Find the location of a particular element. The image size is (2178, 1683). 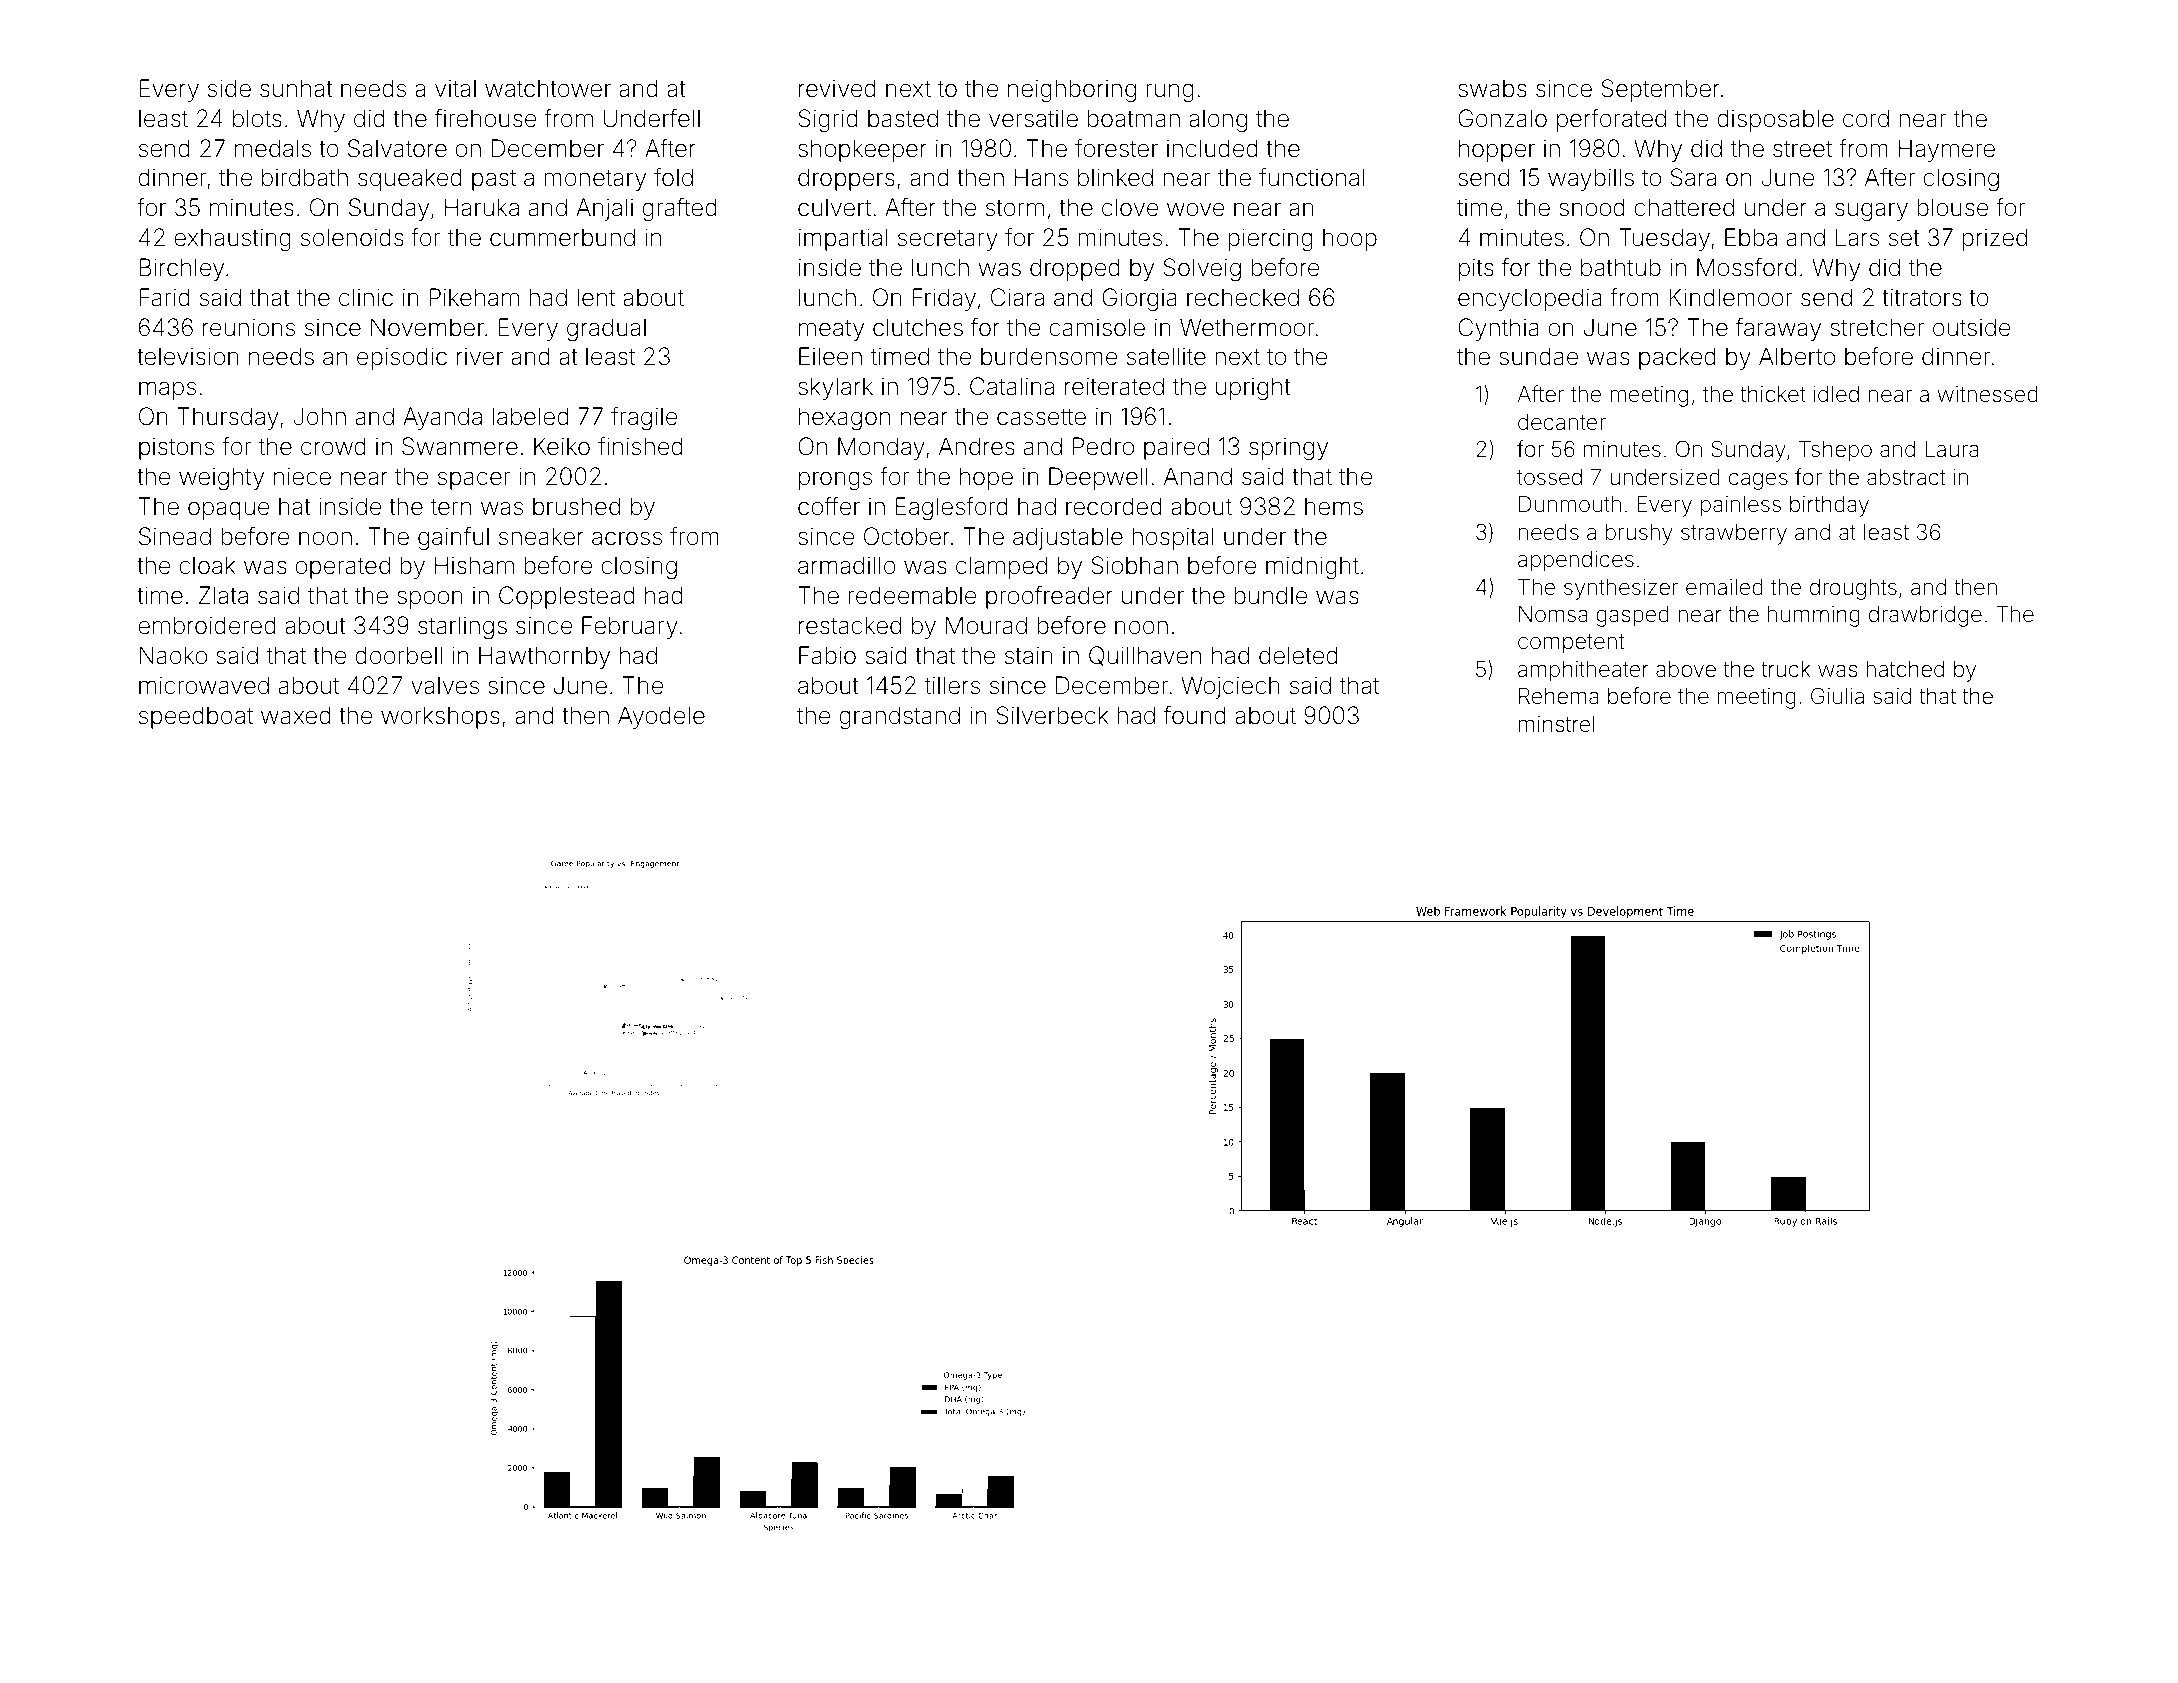

cummerbund is located at coordinates (562, 237).
